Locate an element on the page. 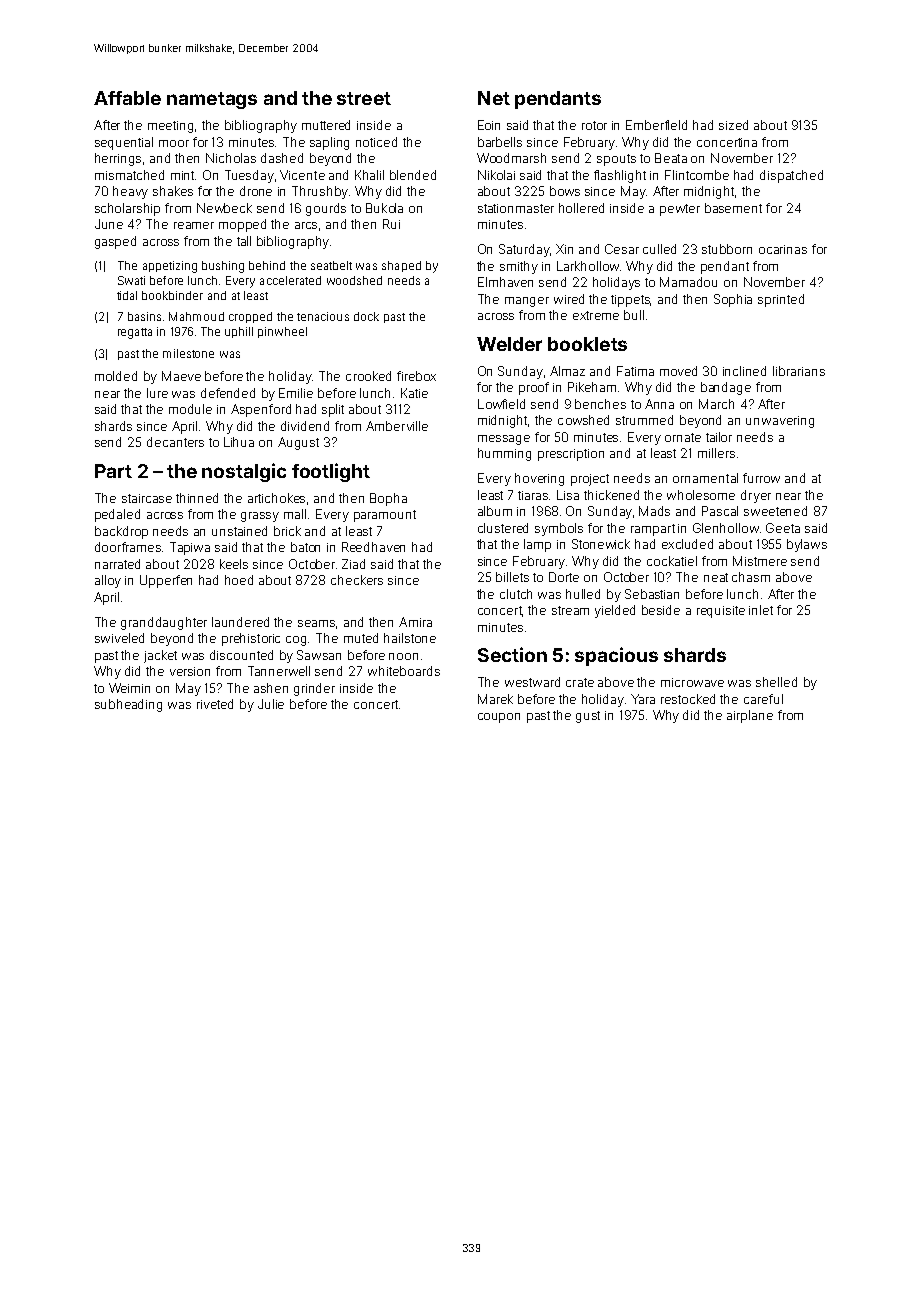  Amira is located at coordinates (415, 622).
